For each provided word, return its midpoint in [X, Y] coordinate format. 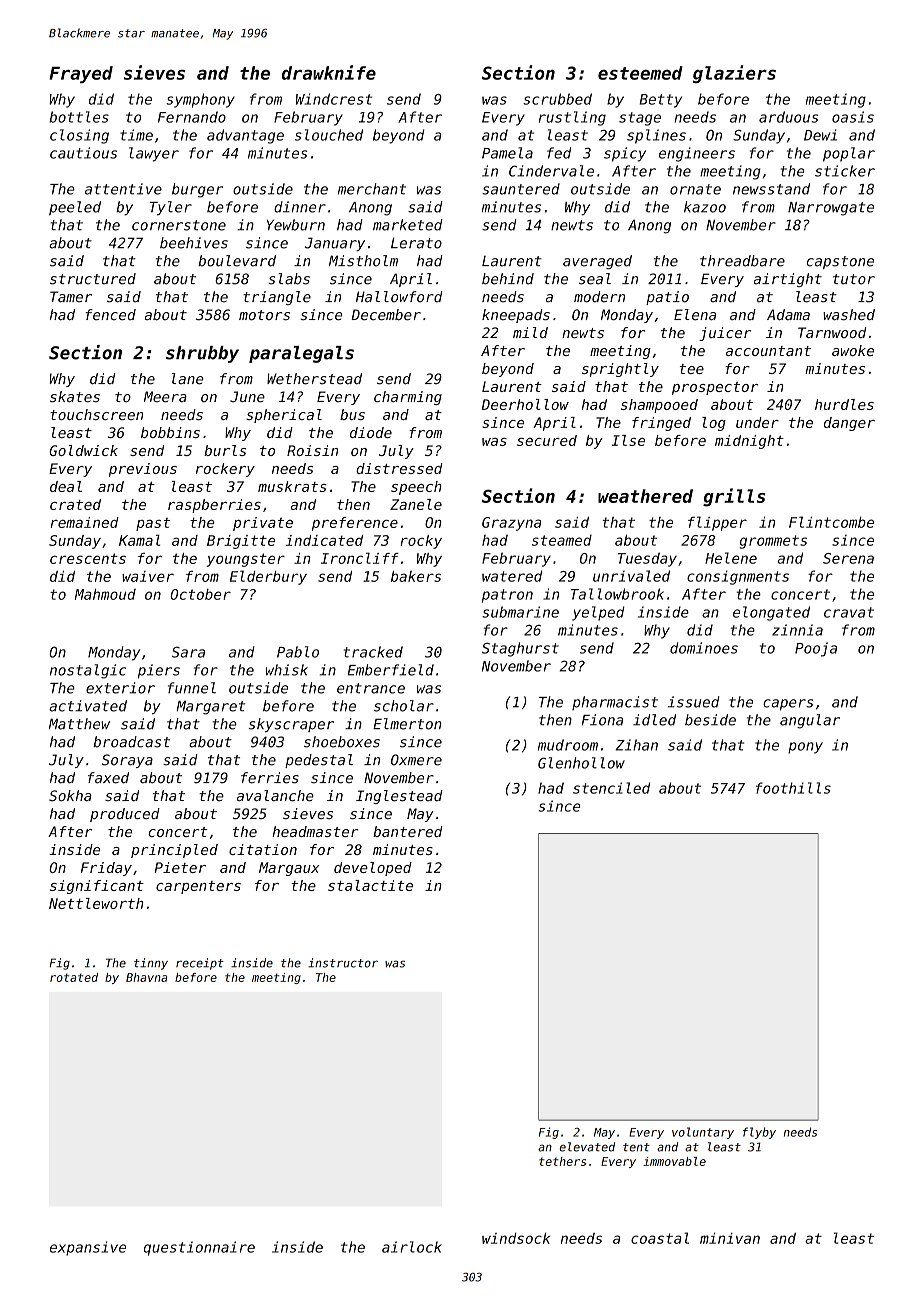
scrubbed [557, 99]
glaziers [734, 74]
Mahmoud [105, 594]
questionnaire [199, 1248]
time [136, 135]
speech [416, 488]
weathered [645, 496]
